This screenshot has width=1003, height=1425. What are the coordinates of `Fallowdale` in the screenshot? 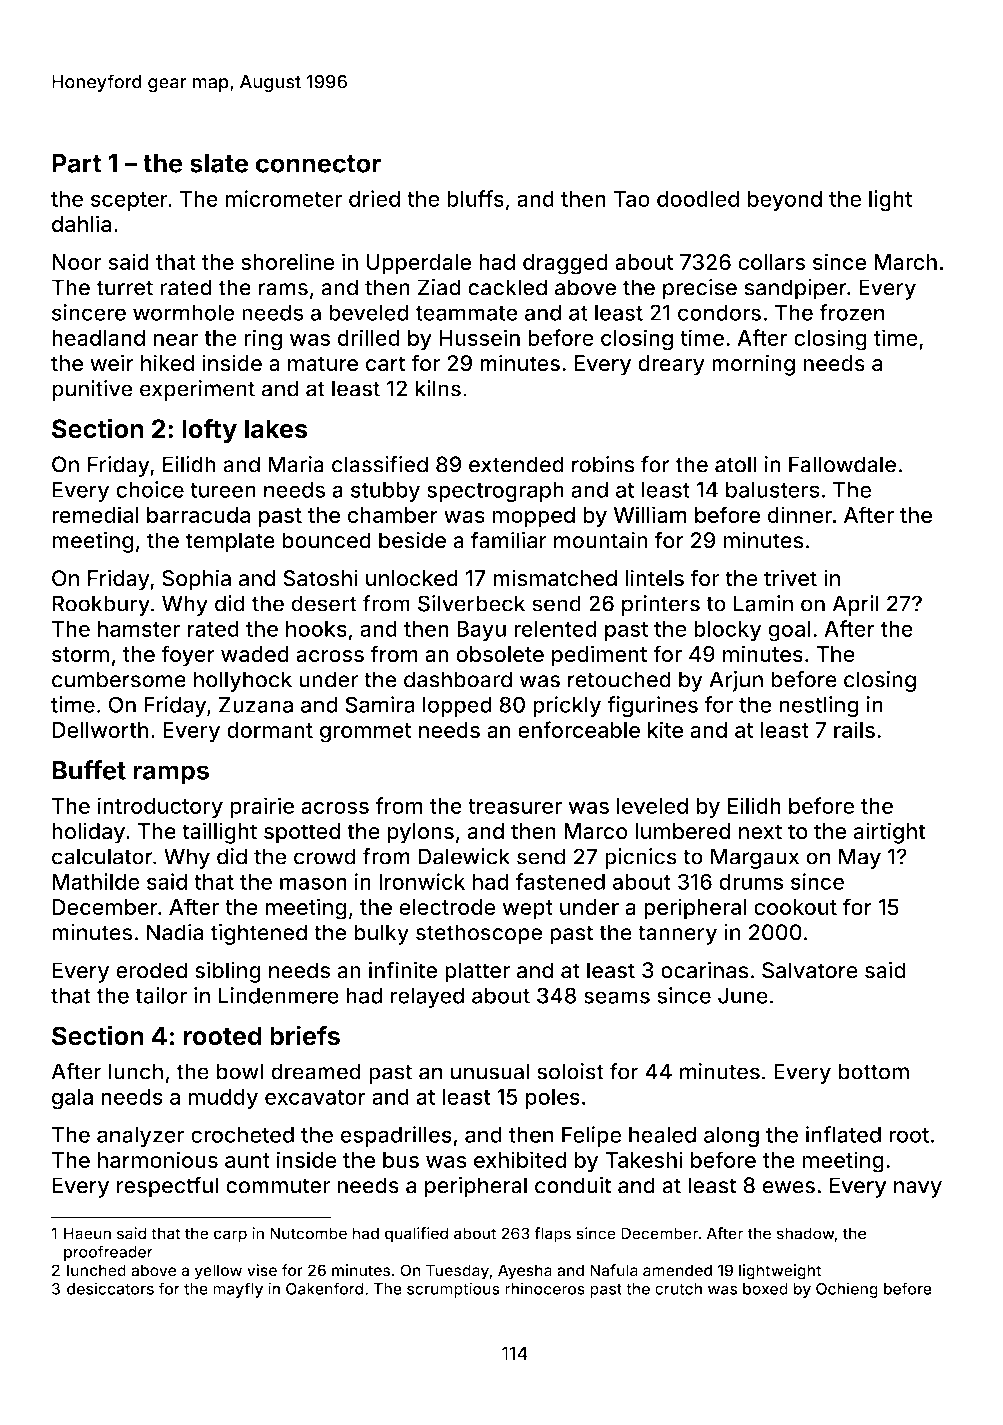 It's located at (842, 464).
